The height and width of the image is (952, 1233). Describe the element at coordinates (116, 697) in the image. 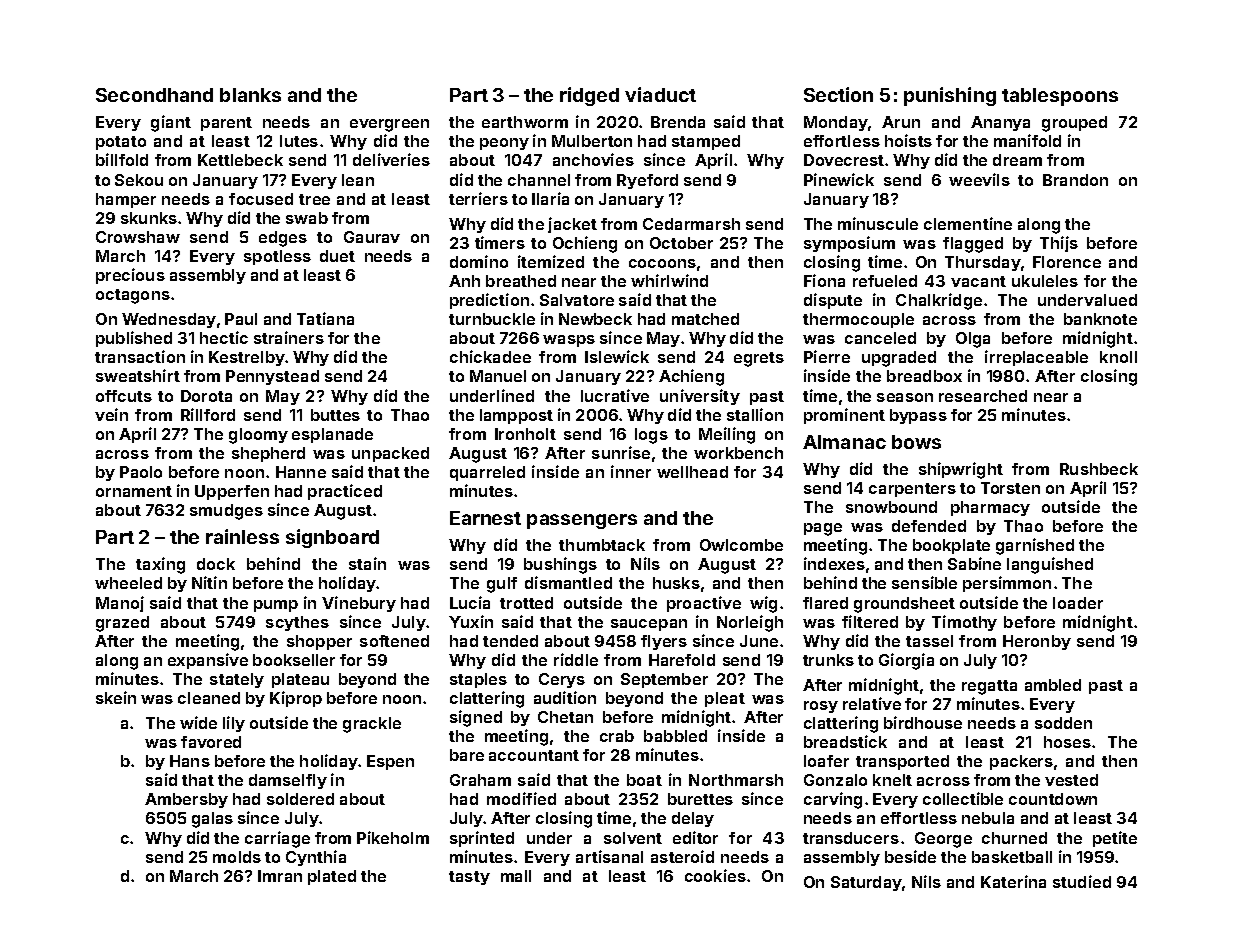

I see `skein` at that location.
